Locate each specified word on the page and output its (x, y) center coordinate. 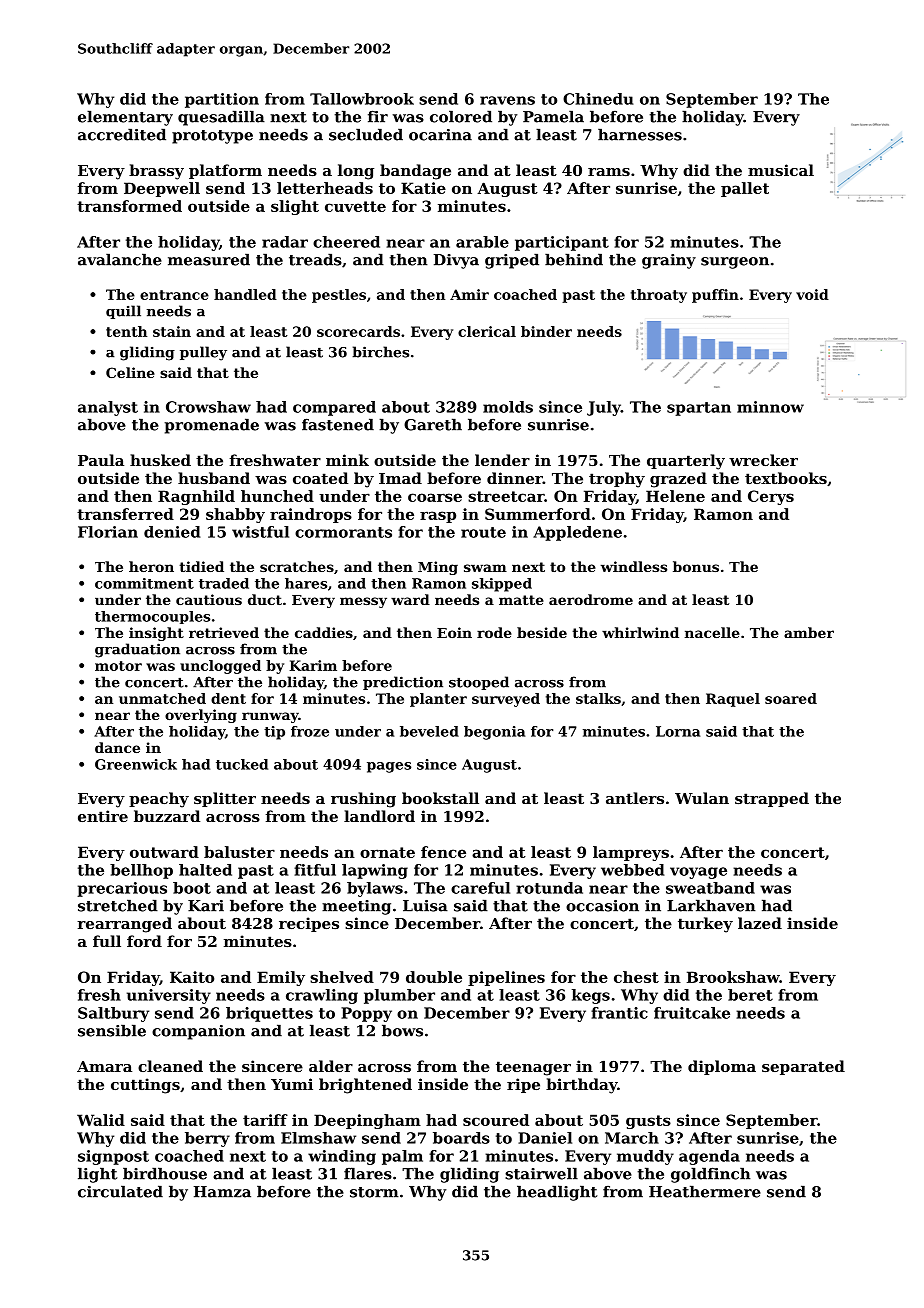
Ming (438, 568)
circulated (120, 1191)
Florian (108, 532)
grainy (669, 261)
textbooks (786, 478)
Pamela (553, 116)
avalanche (120, 259)
